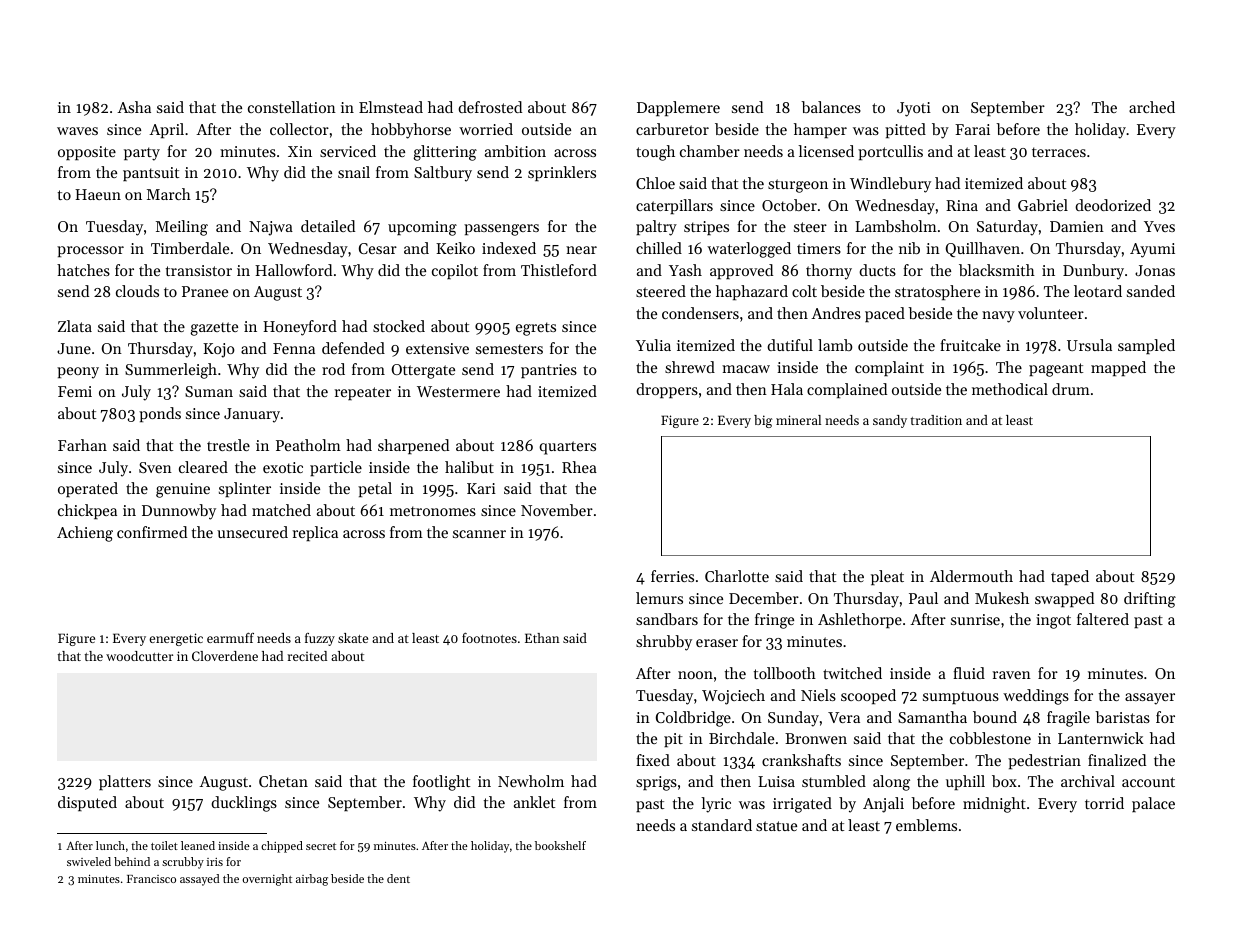 This image has width=1233, height=952. Describe the element at coordinates (398, 878) in the image. I see `dent` at that location.
